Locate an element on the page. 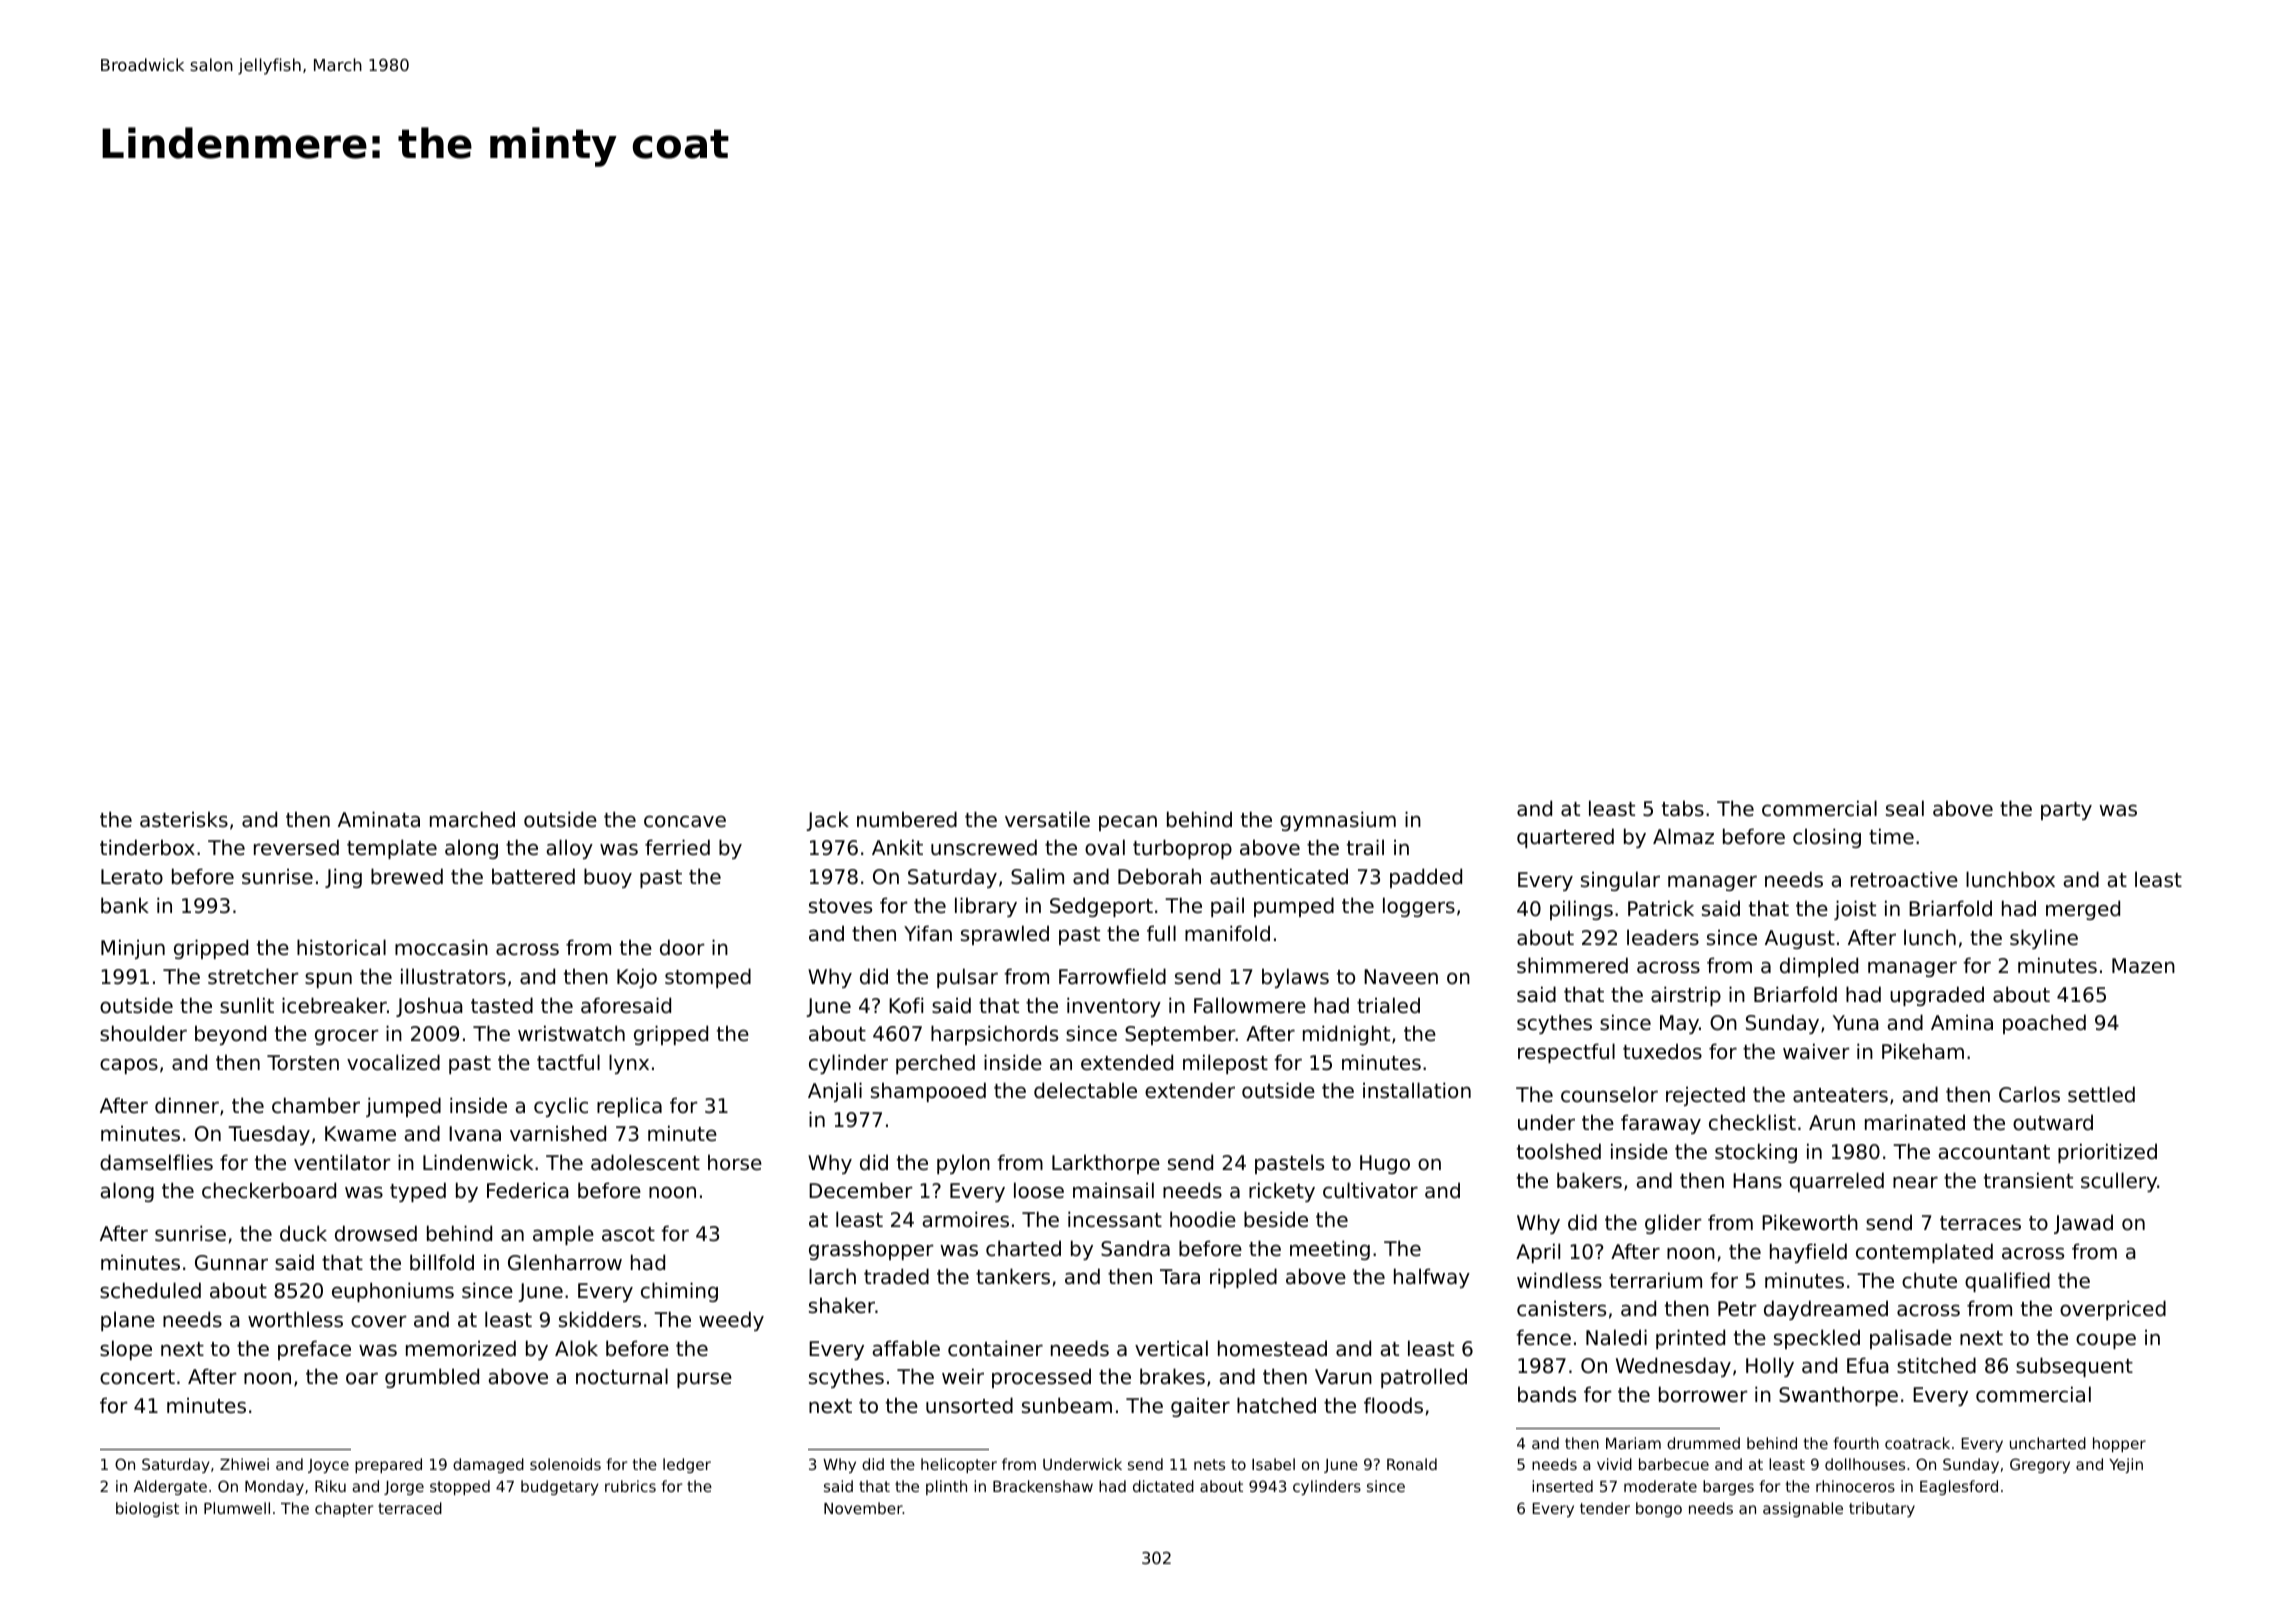 Image resolution: width=2282 pixels, height=1614 pixels. tabs is located at coordinates (1683, 808).
